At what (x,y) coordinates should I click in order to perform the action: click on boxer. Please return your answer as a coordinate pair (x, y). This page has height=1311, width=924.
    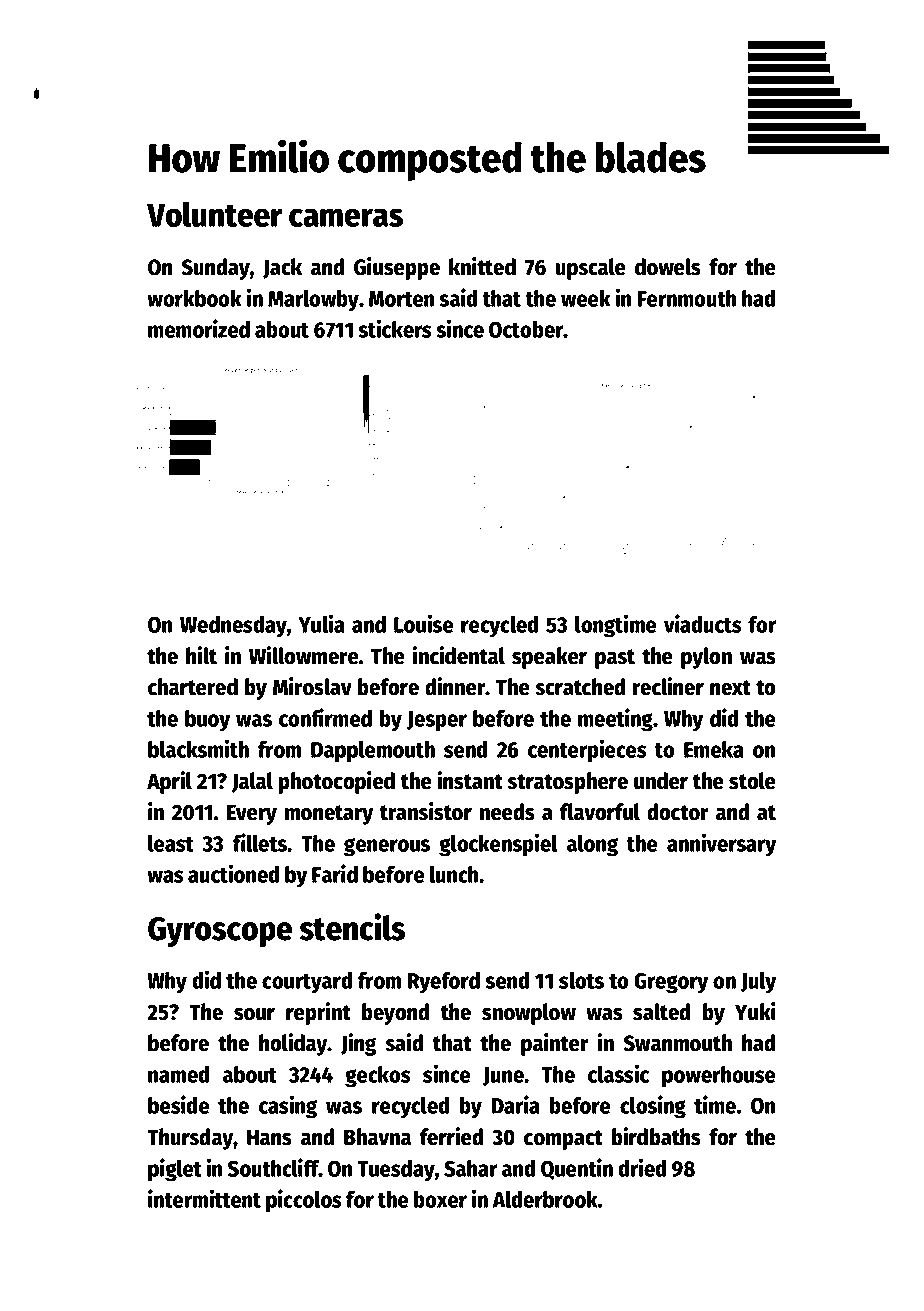
    Looking at the image, I should click on (440, 1199).
